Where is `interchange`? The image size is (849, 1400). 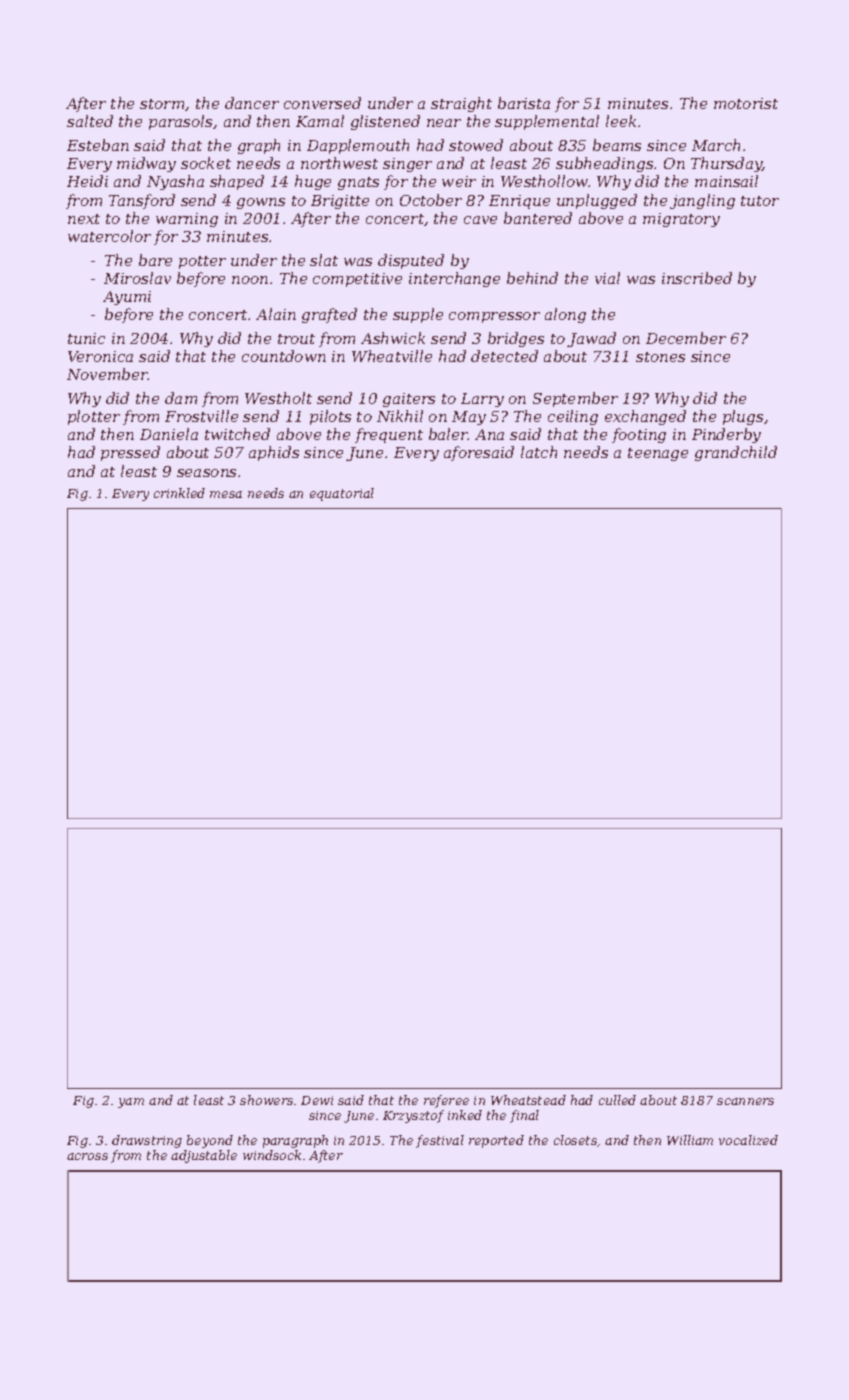
interchange is located at coordinates (454, 279).
